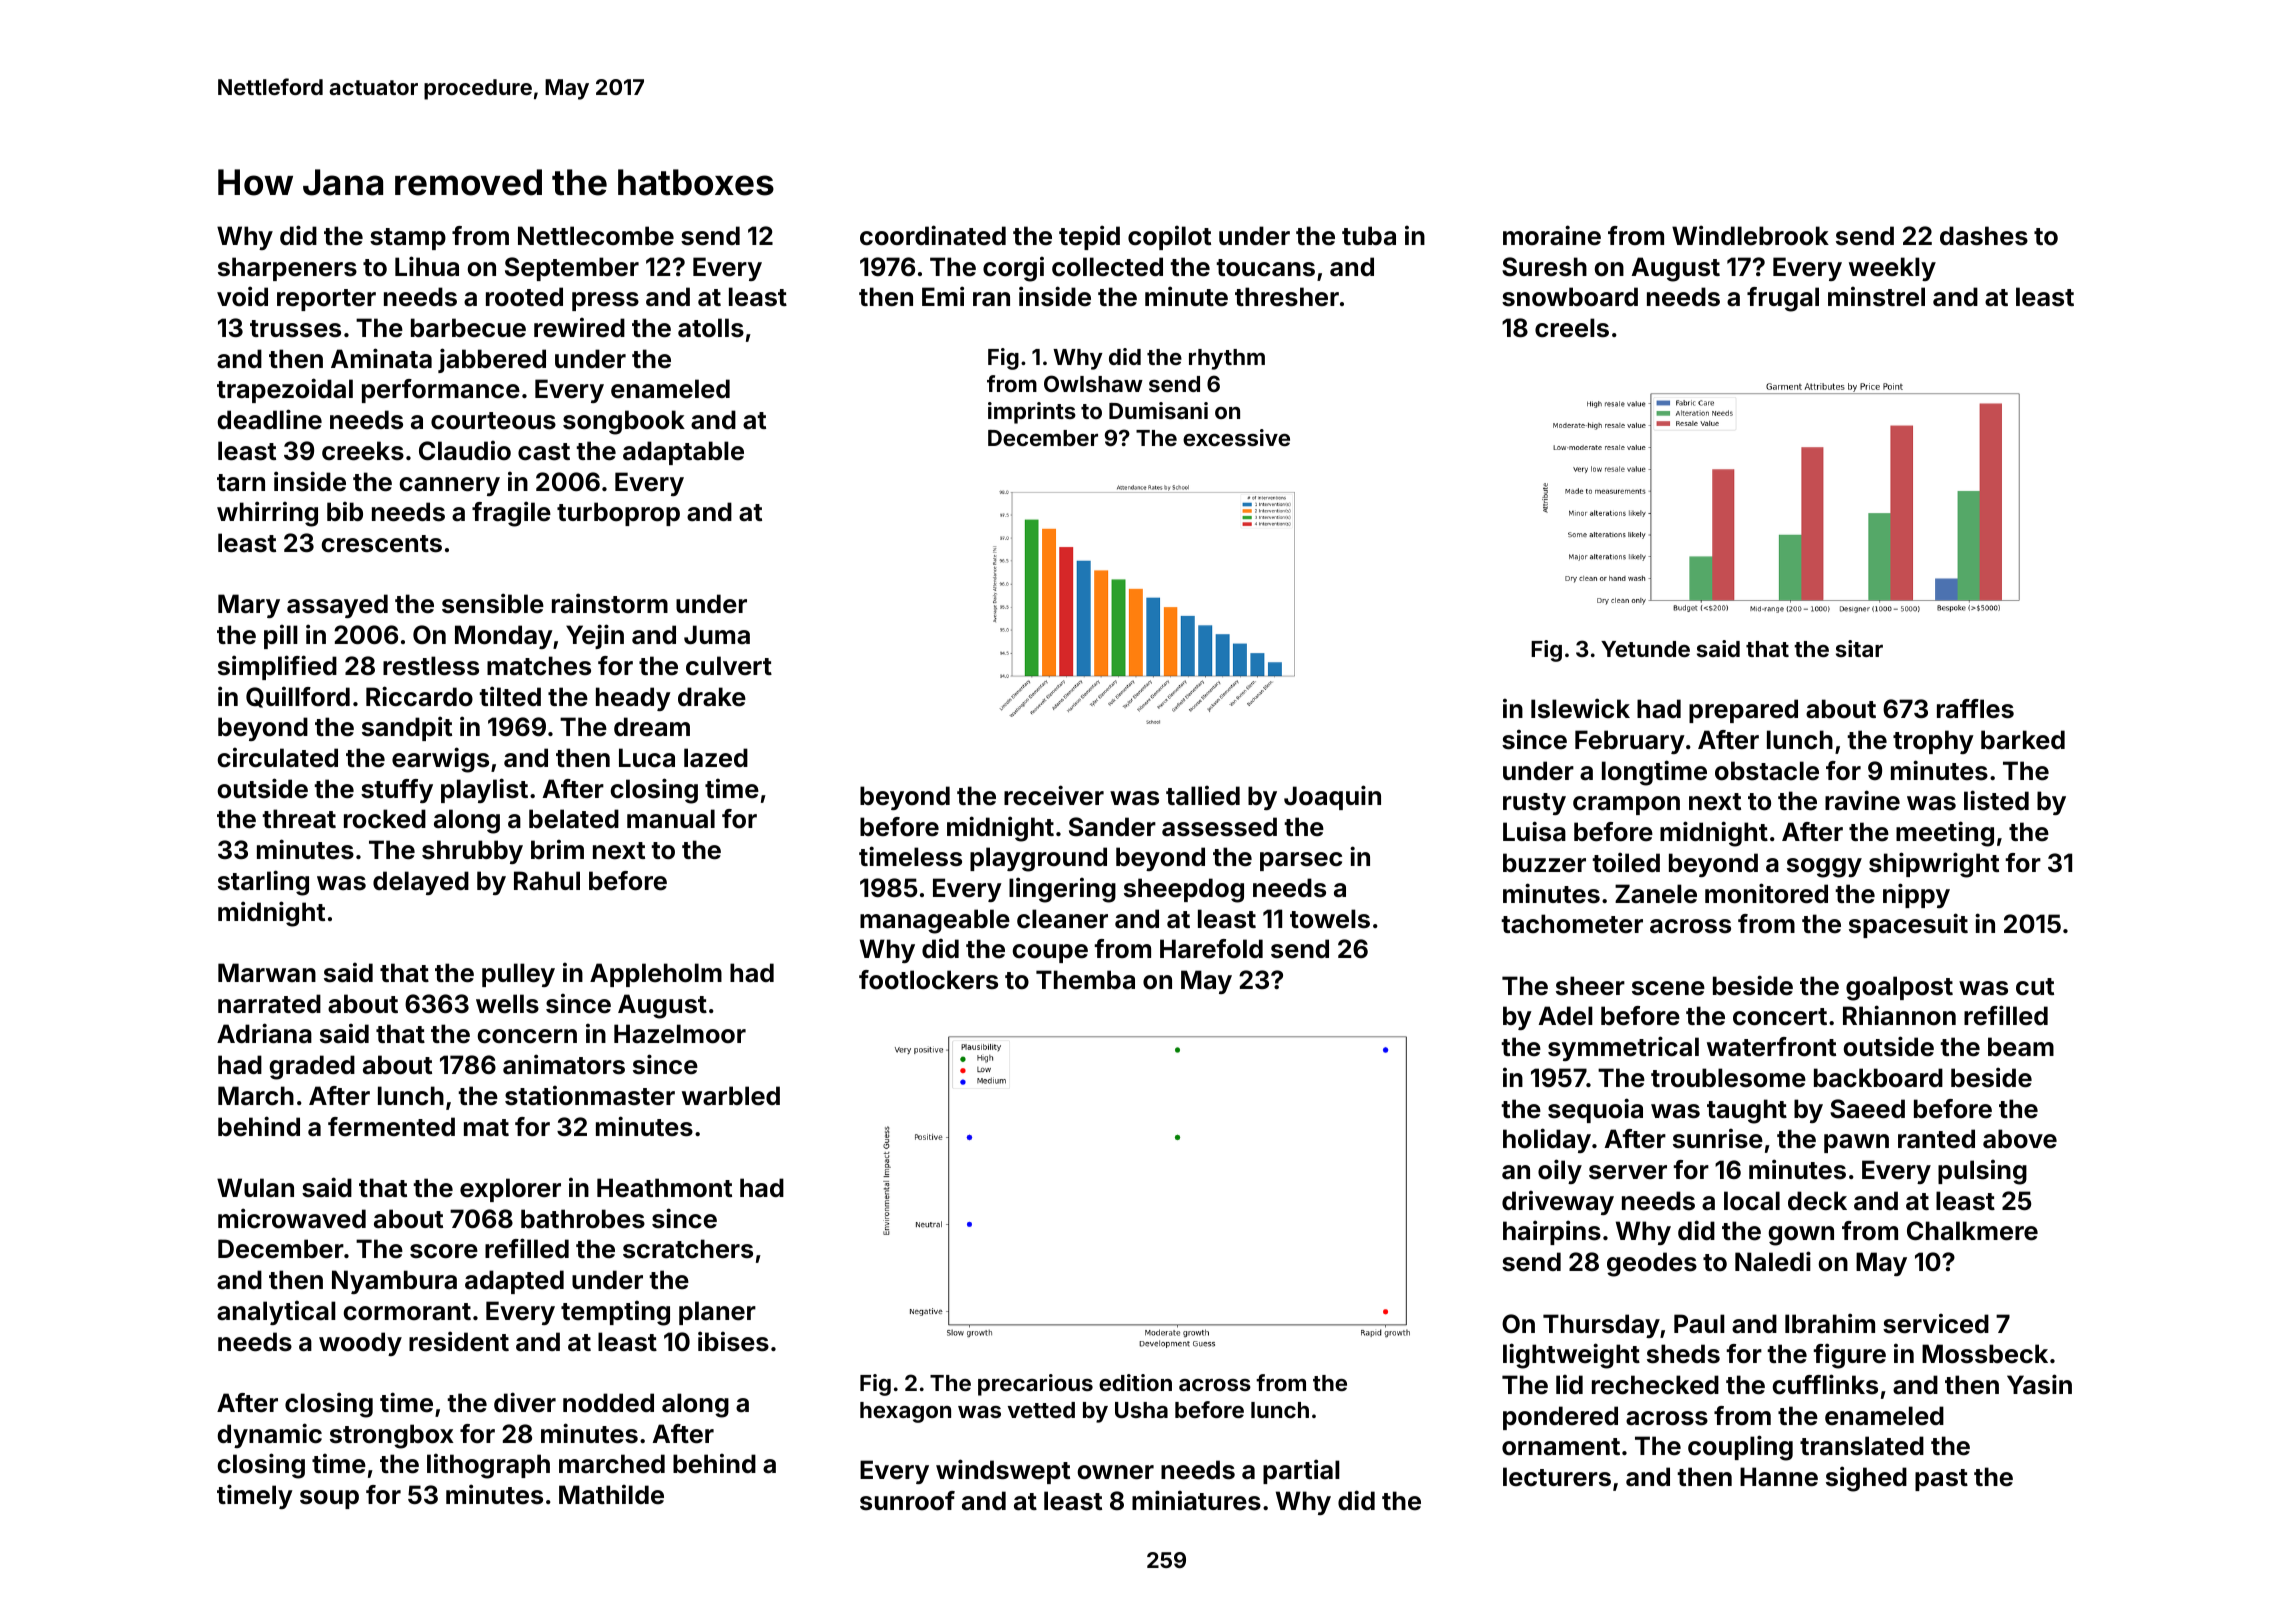  Describe the element at coordinates (1534, 831) in the screenshot. I see `Luisa` at that location.
